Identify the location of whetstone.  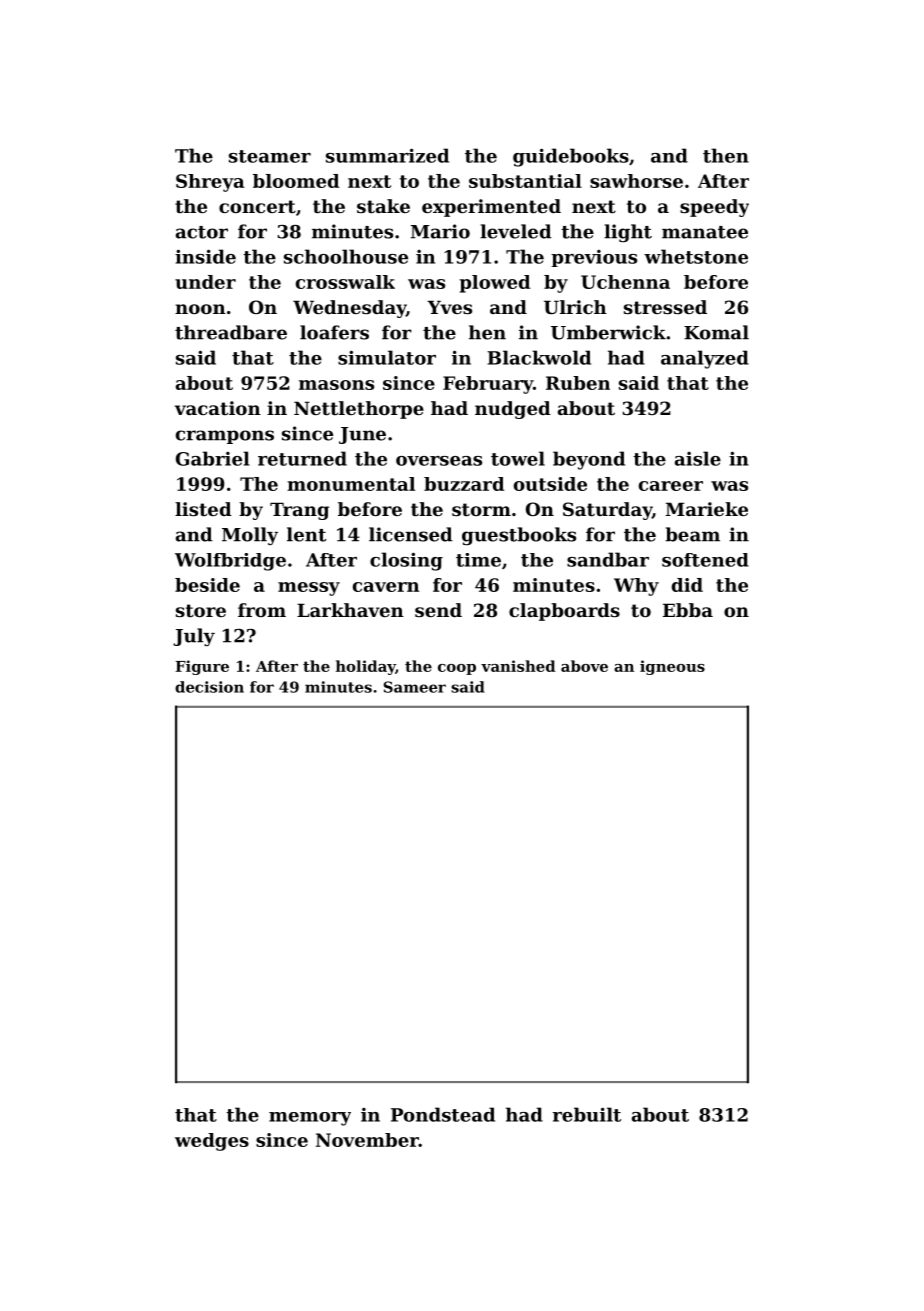
(696, 256).
